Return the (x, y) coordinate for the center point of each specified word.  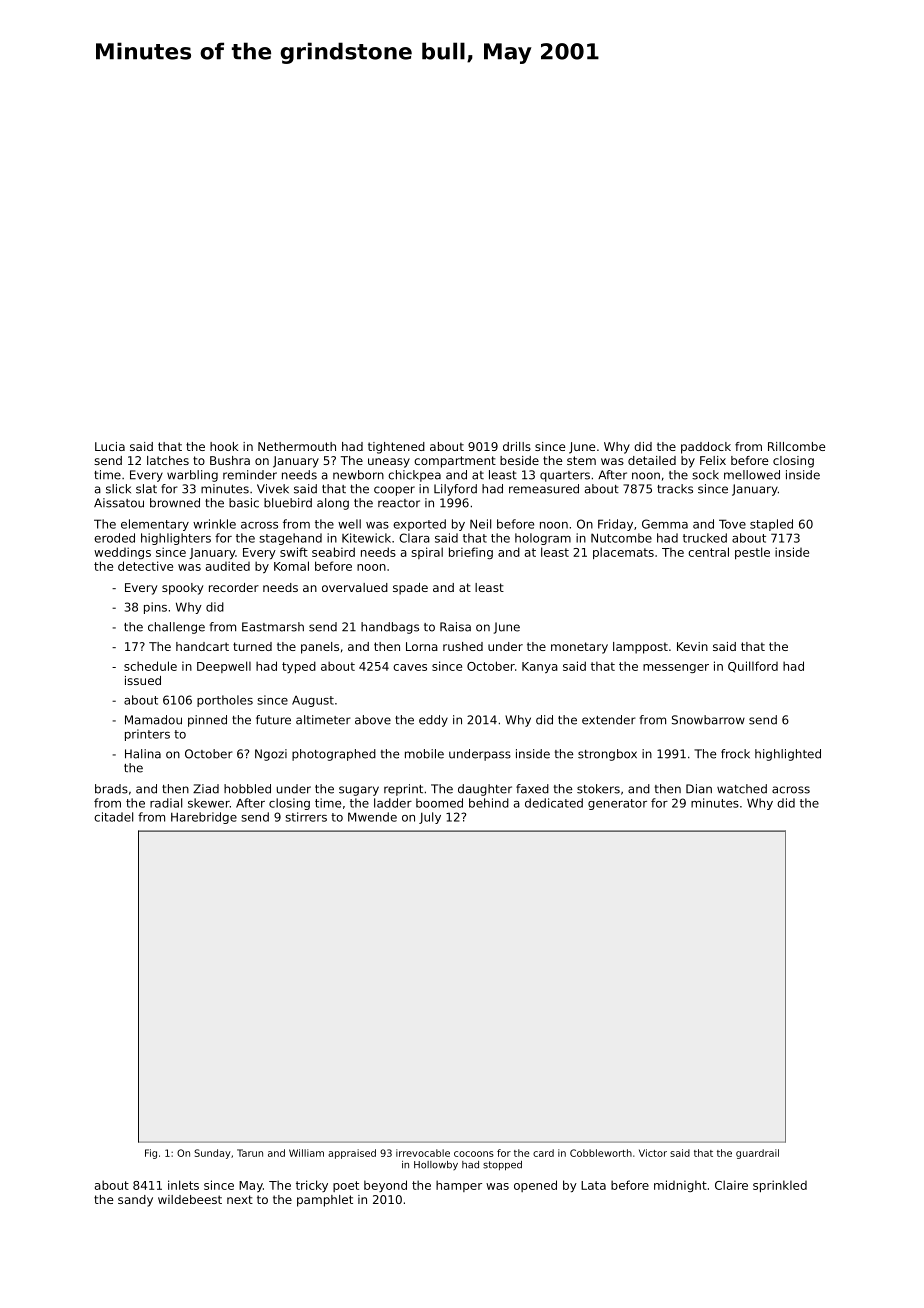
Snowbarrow (708, 720)
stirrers (306, 817)
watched (742, 789)
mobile (424, 754)
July (430, 818)
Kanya (540, 667)
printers (147, 735)
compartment (455, 462)
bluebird (288, 503)
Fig (151, 1154)
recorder (234, 587)
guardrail (757, 1154)
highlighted (788, 755)
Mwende (372, 817)
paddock (706, 448)
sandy (135, 1201)
